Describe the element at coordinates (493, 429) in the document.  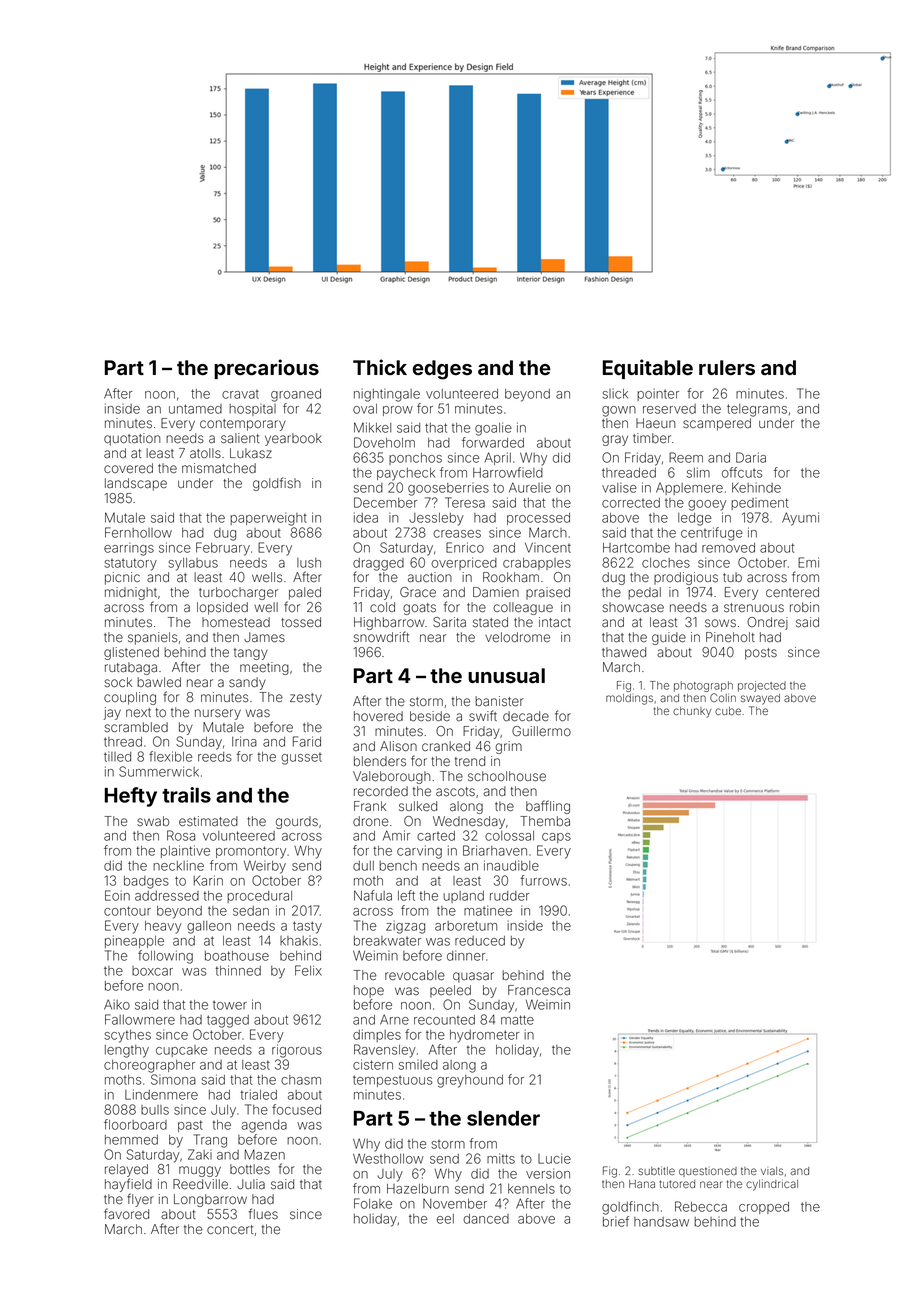
I see `goalie` at that location.
